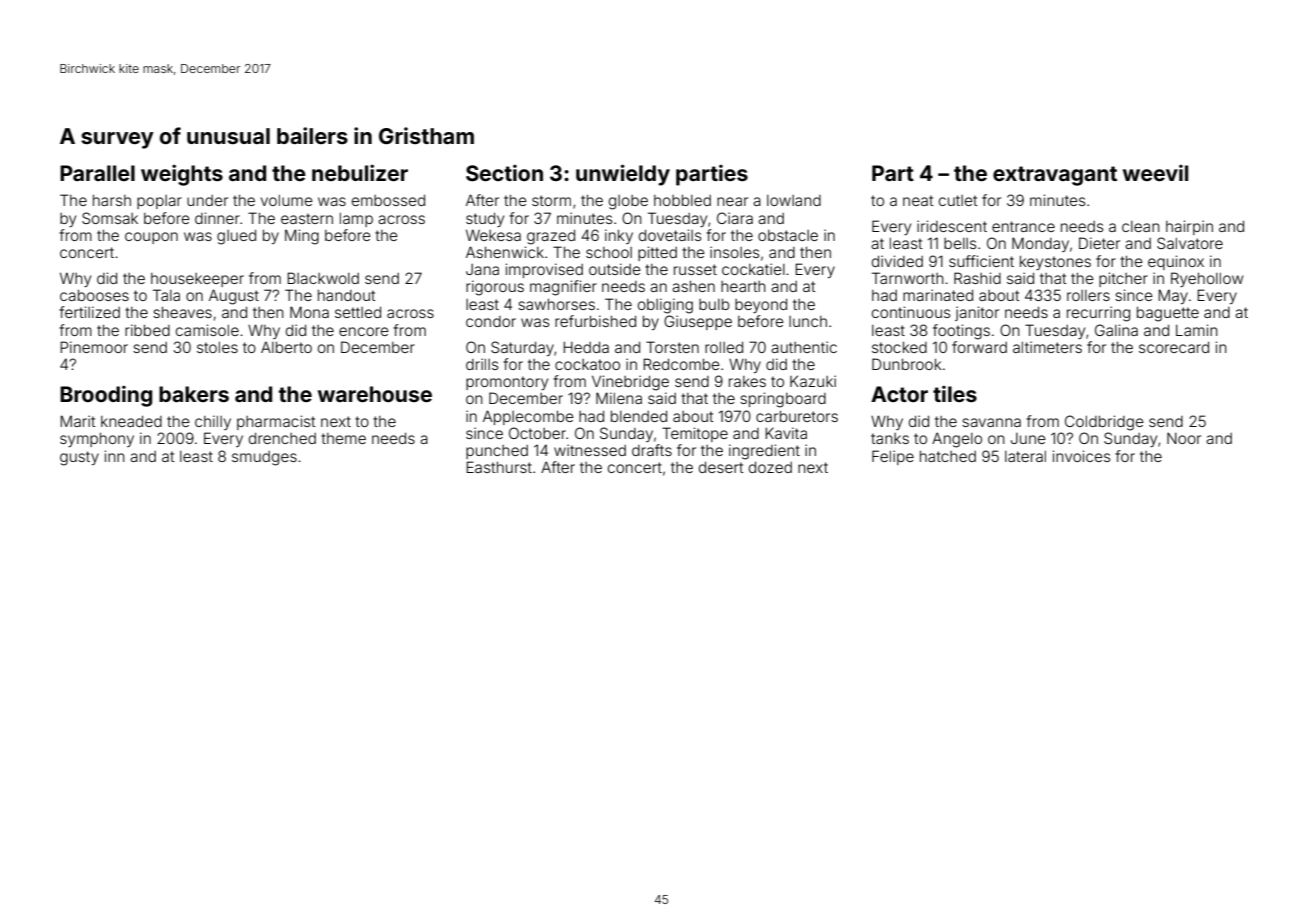 The width and height of the screenshot is (1308, 924). What do you see at coordinates (110, 218) in the screenshot?
I see `Somsak` at bounding box center [110, 218].
